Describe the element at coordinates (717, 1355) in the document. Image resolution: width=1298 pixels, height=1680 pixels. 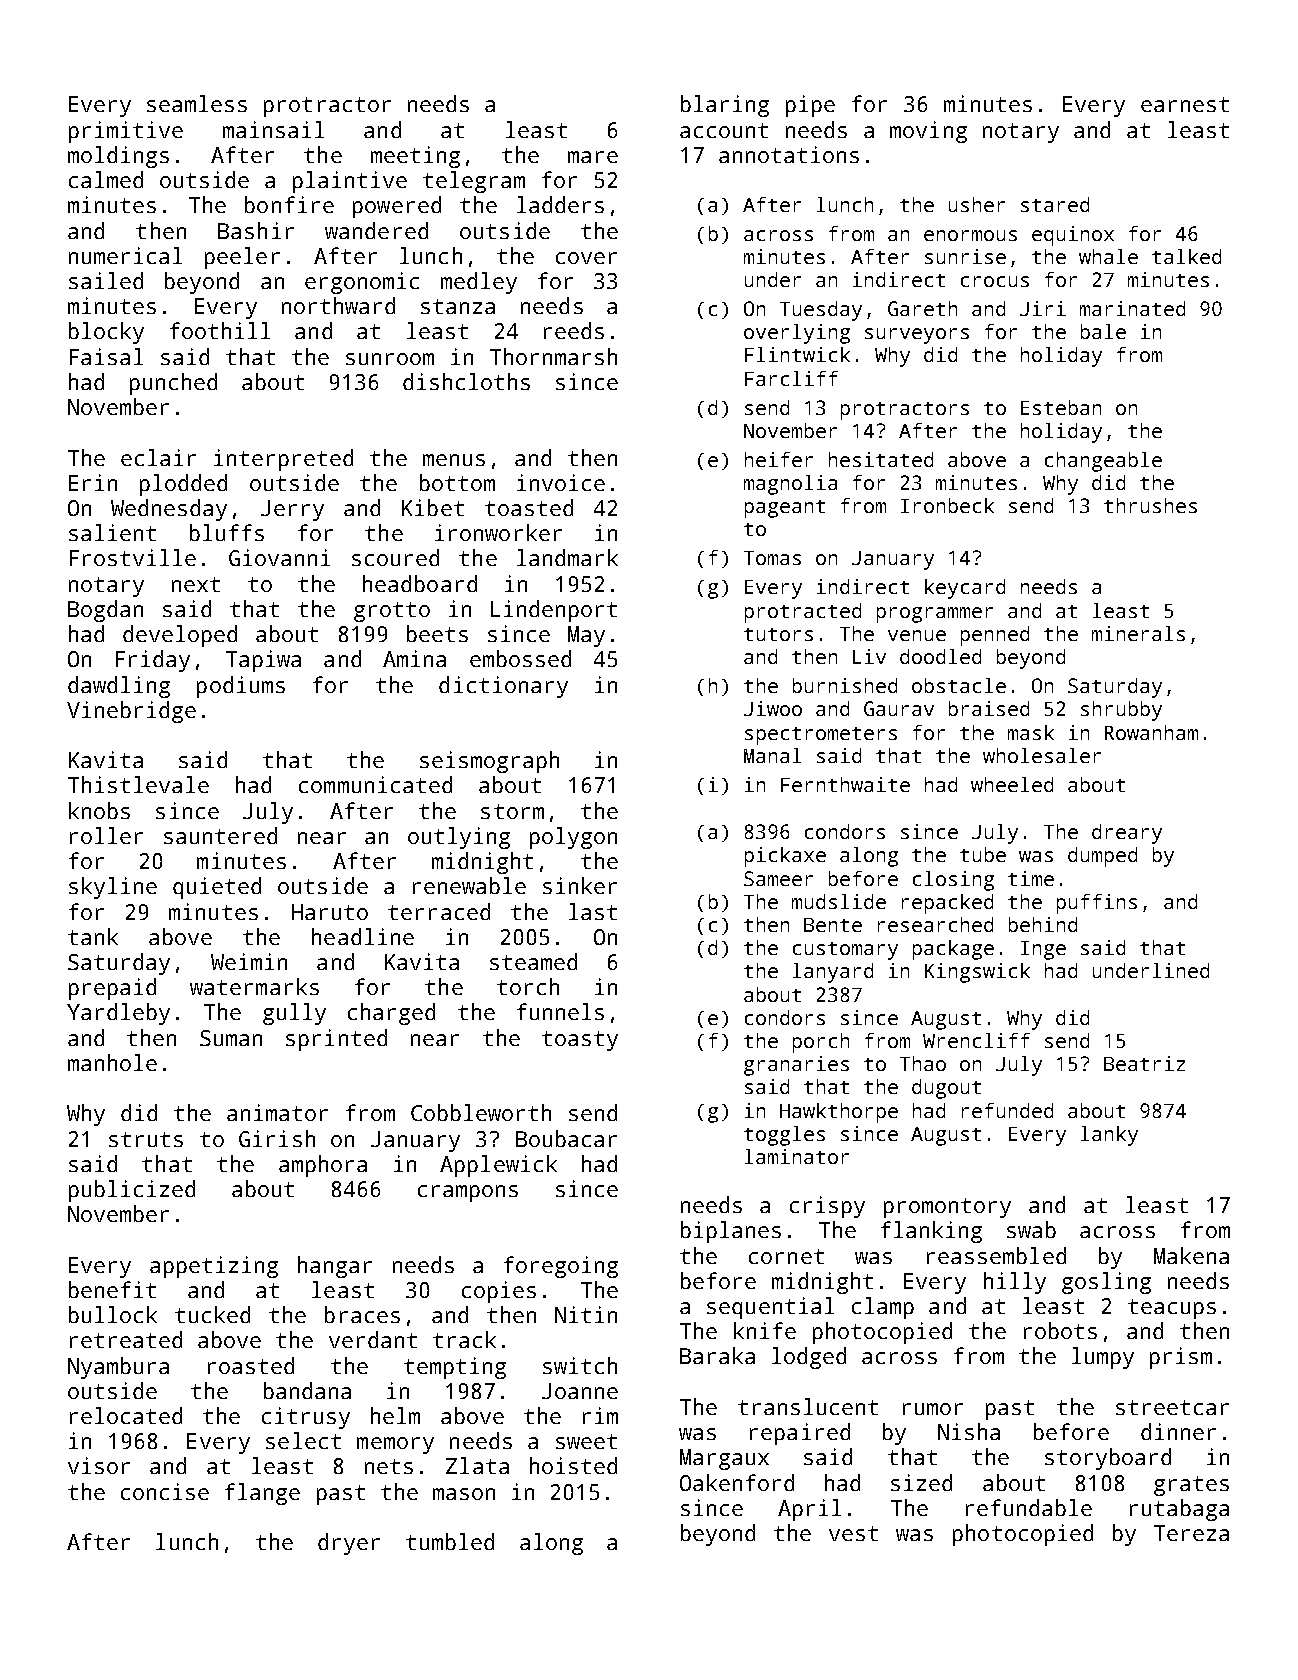
I see `Baraka` at that location.
